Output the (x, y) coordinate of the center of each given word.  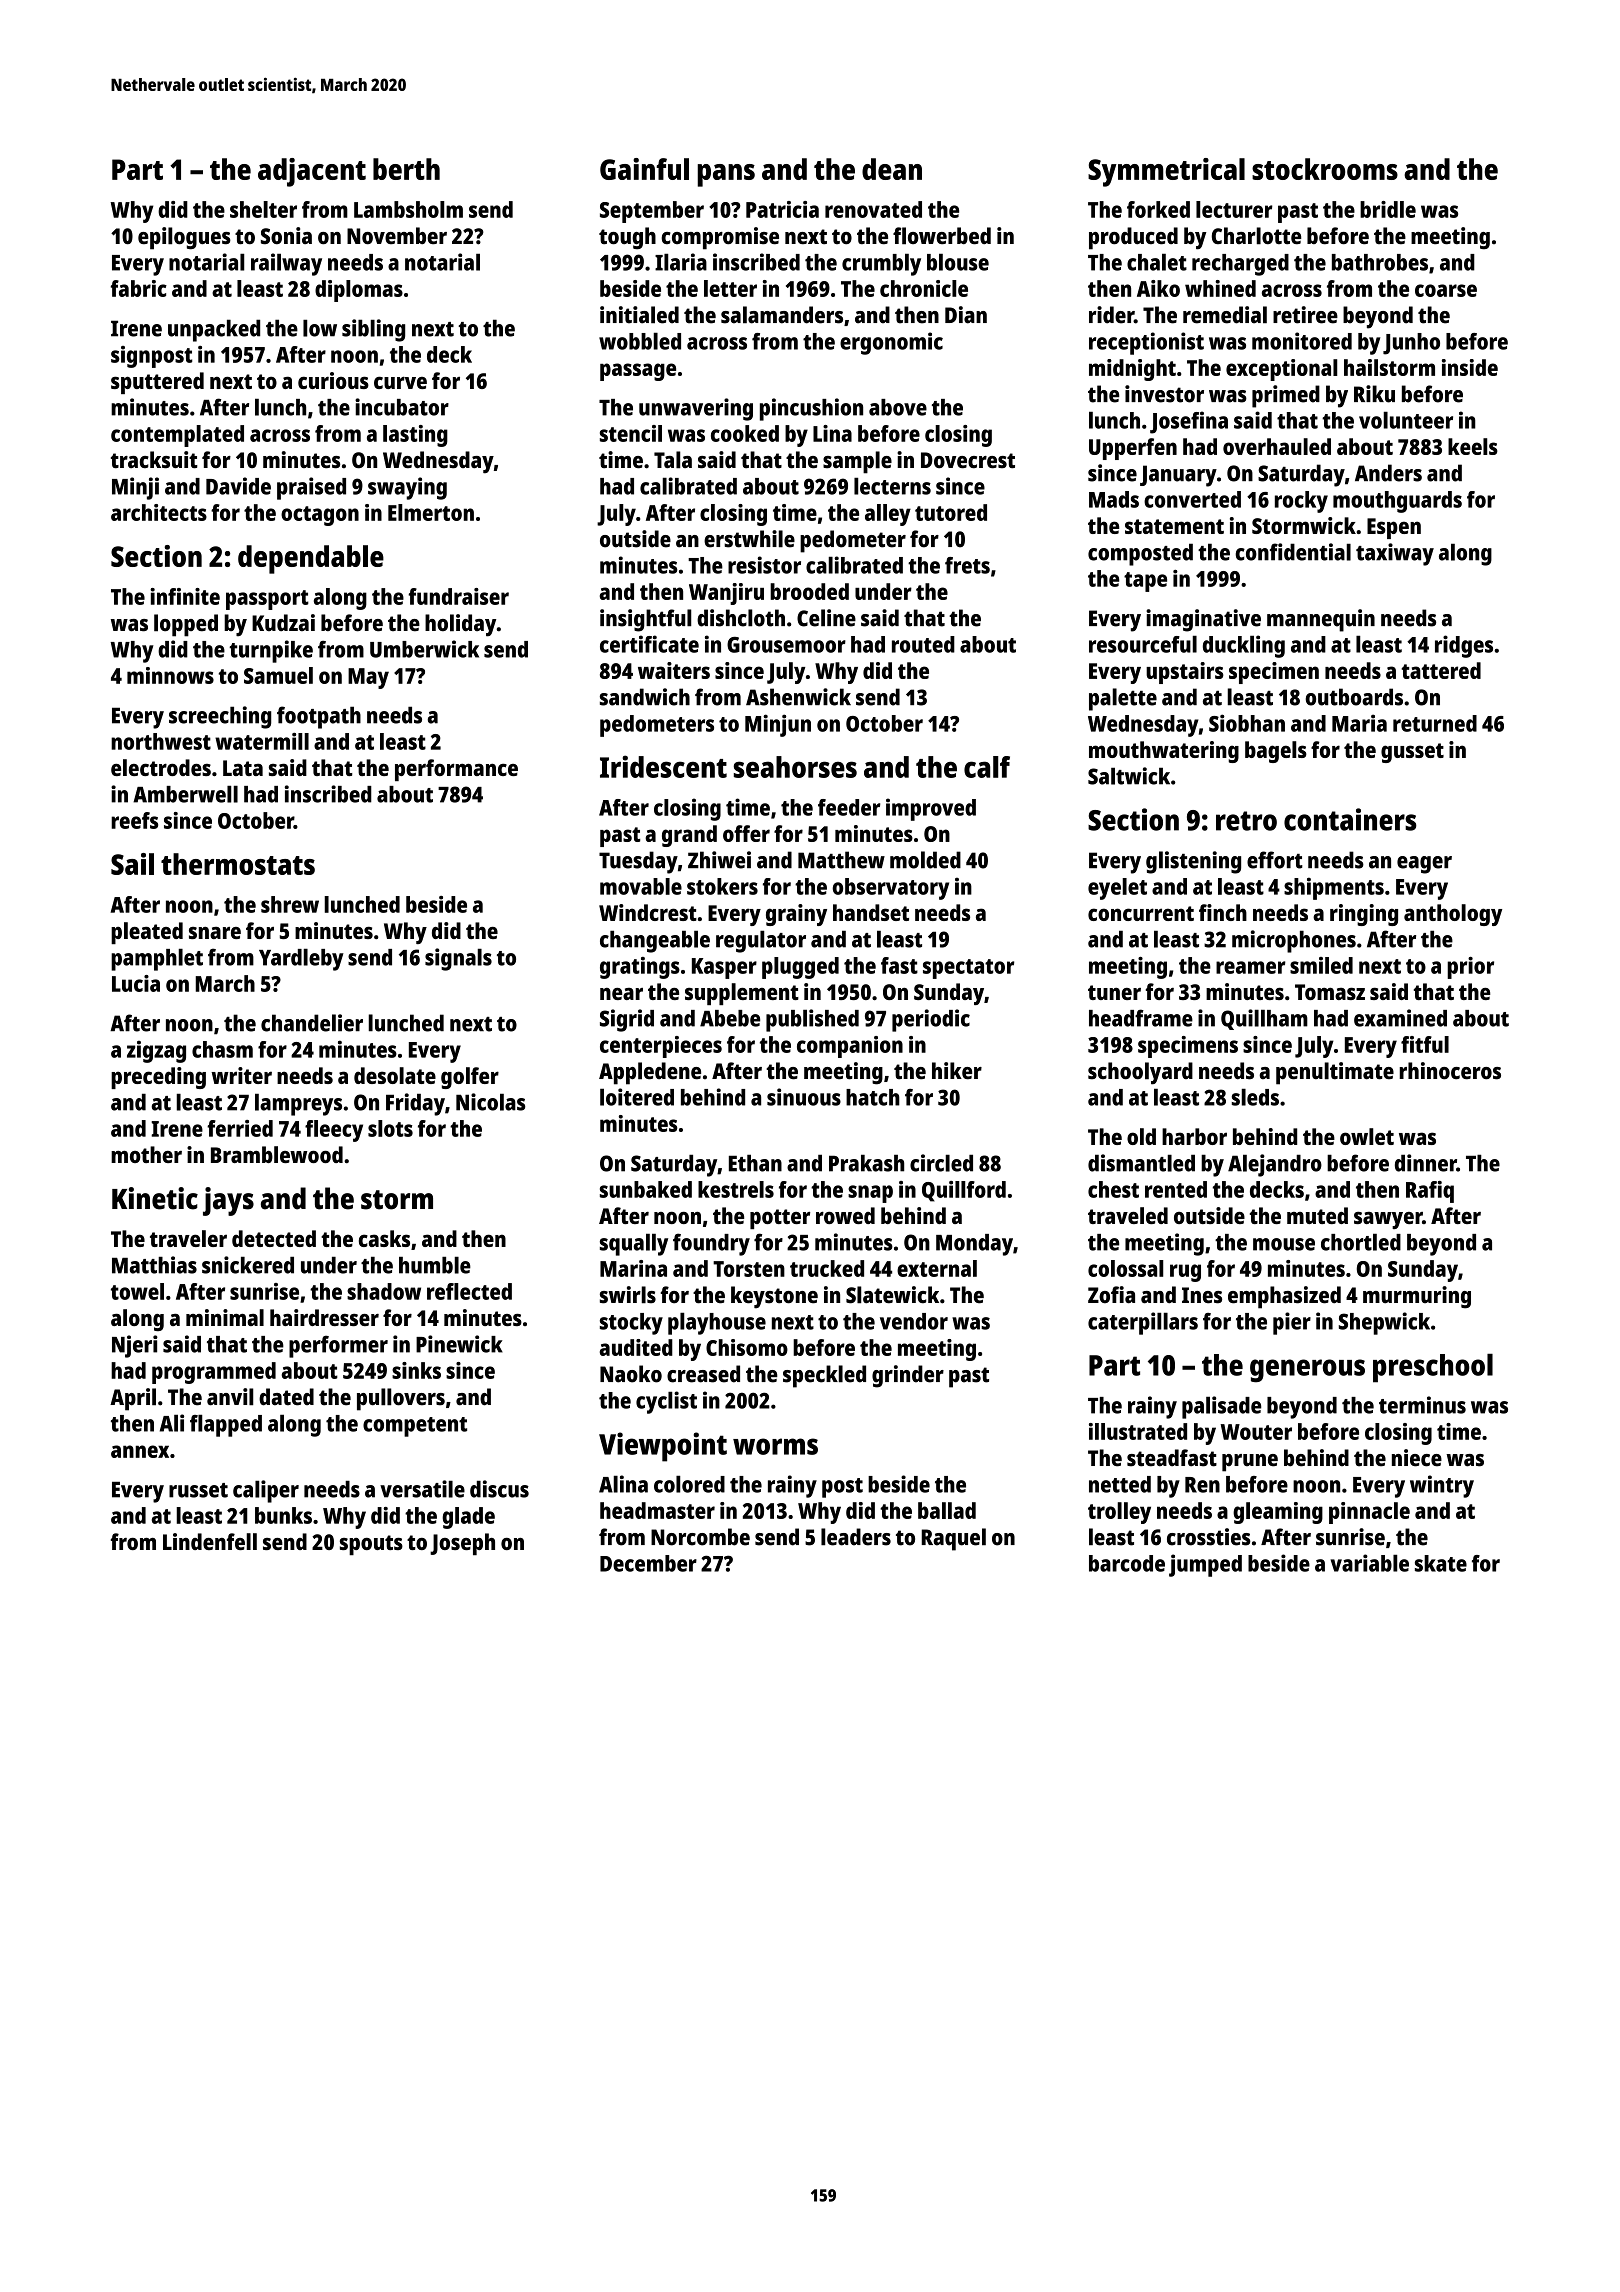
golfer (470, 1078)
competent (415, 1427)
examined (1400, 1018)
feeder (849, 807)
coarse (1446, 290)
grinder (908, 1376)
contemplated (177, 436)
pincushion (811, 409)
